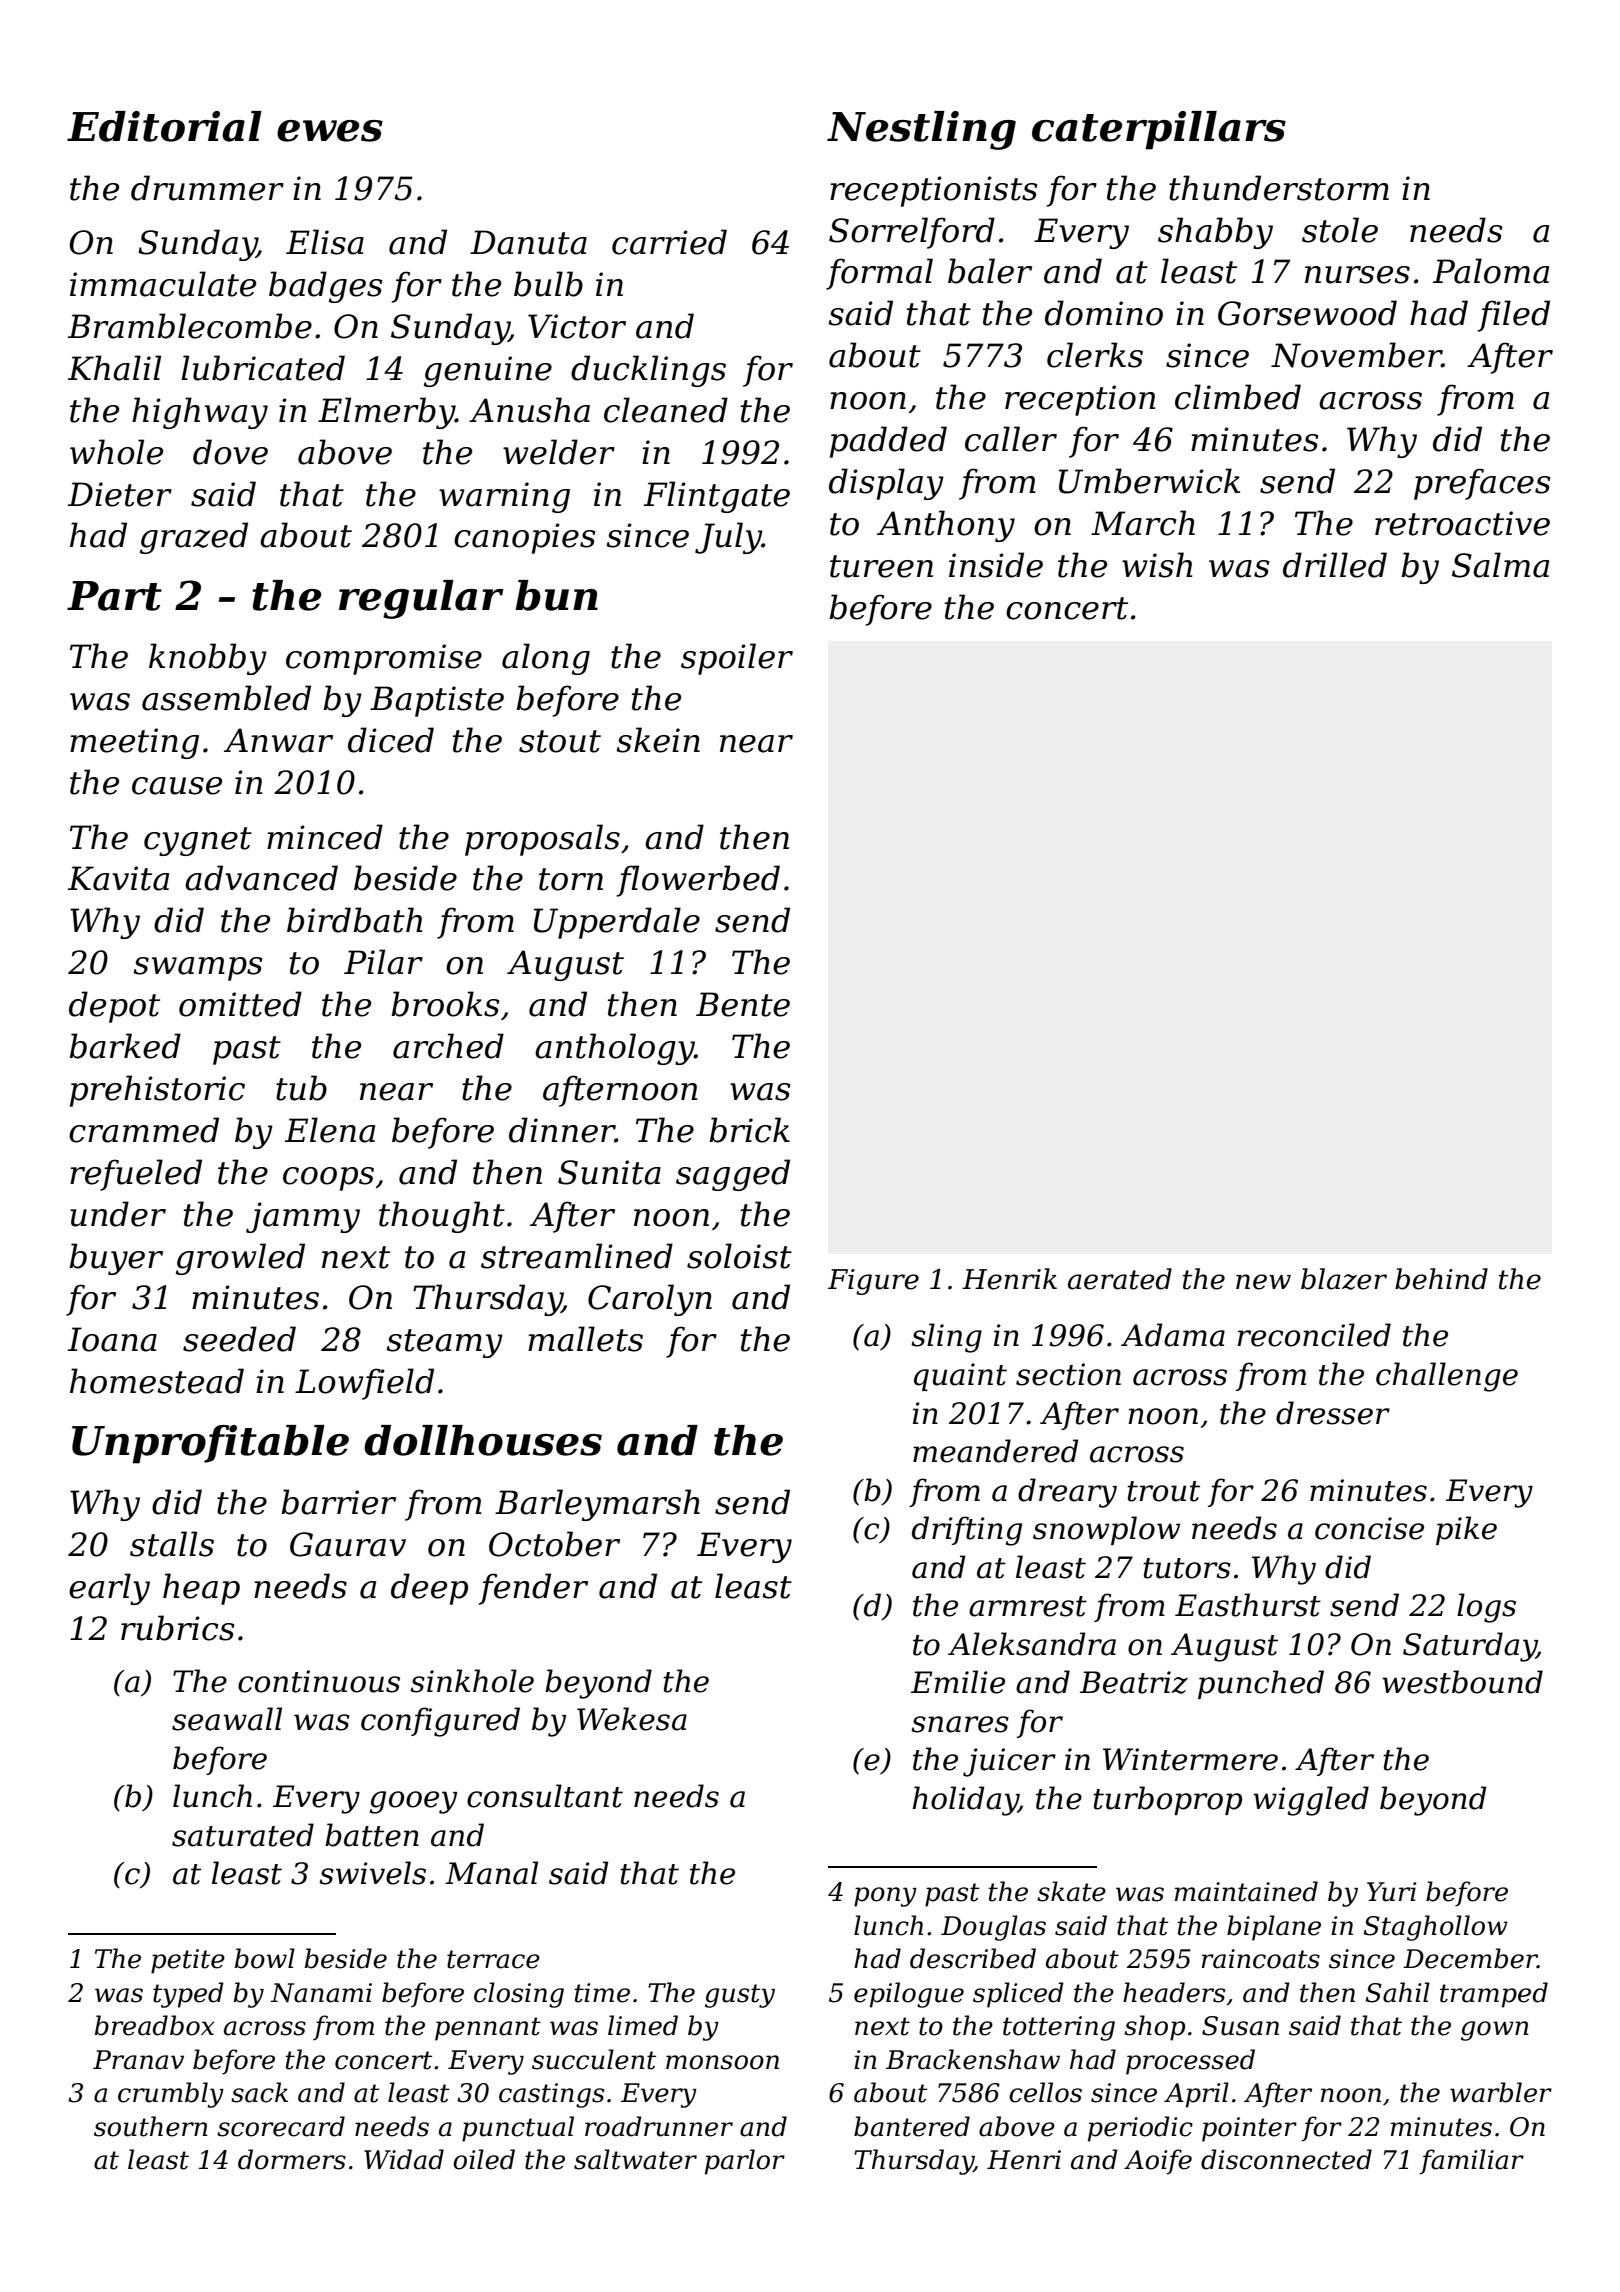 The width and height of the image is (1620, 2292). I want to click on Gorsewood, so click(1307, 313).
